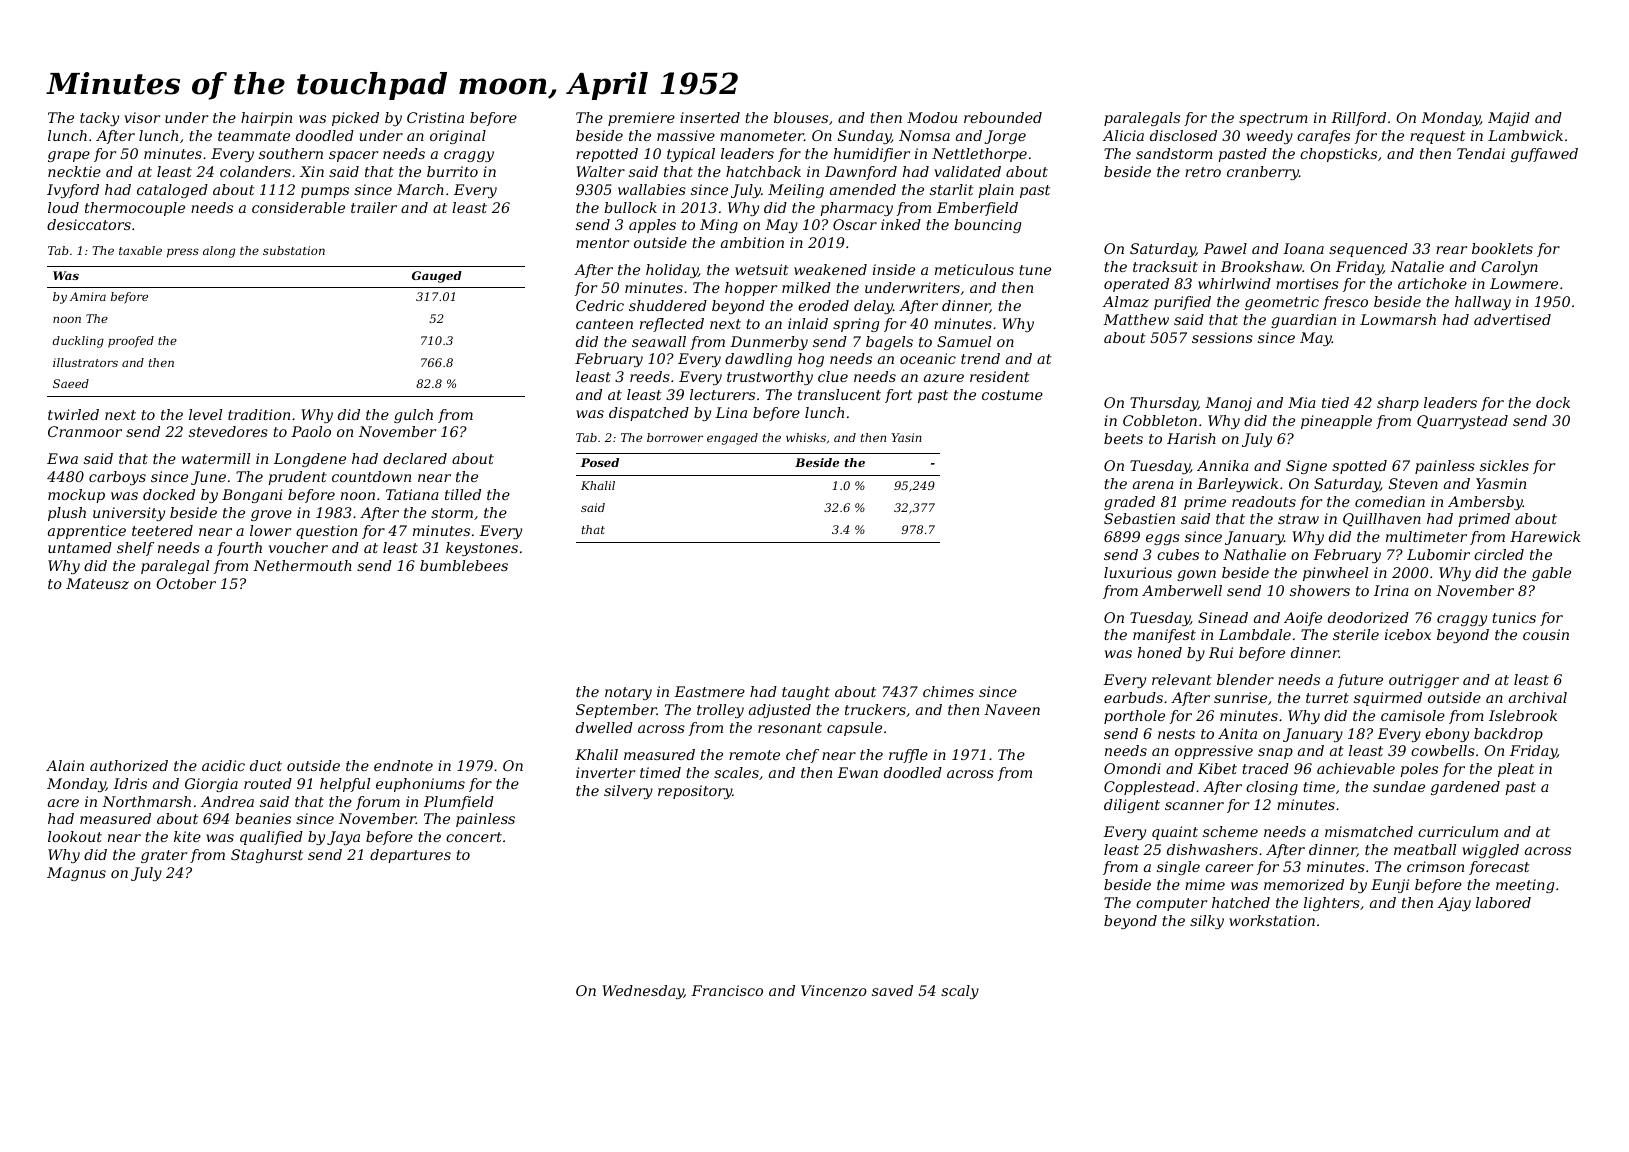 This screenshot has width=1629, height=1152. Describe the element at coordinates (833, 376) in the screenshot. I see `clue` at that location.
